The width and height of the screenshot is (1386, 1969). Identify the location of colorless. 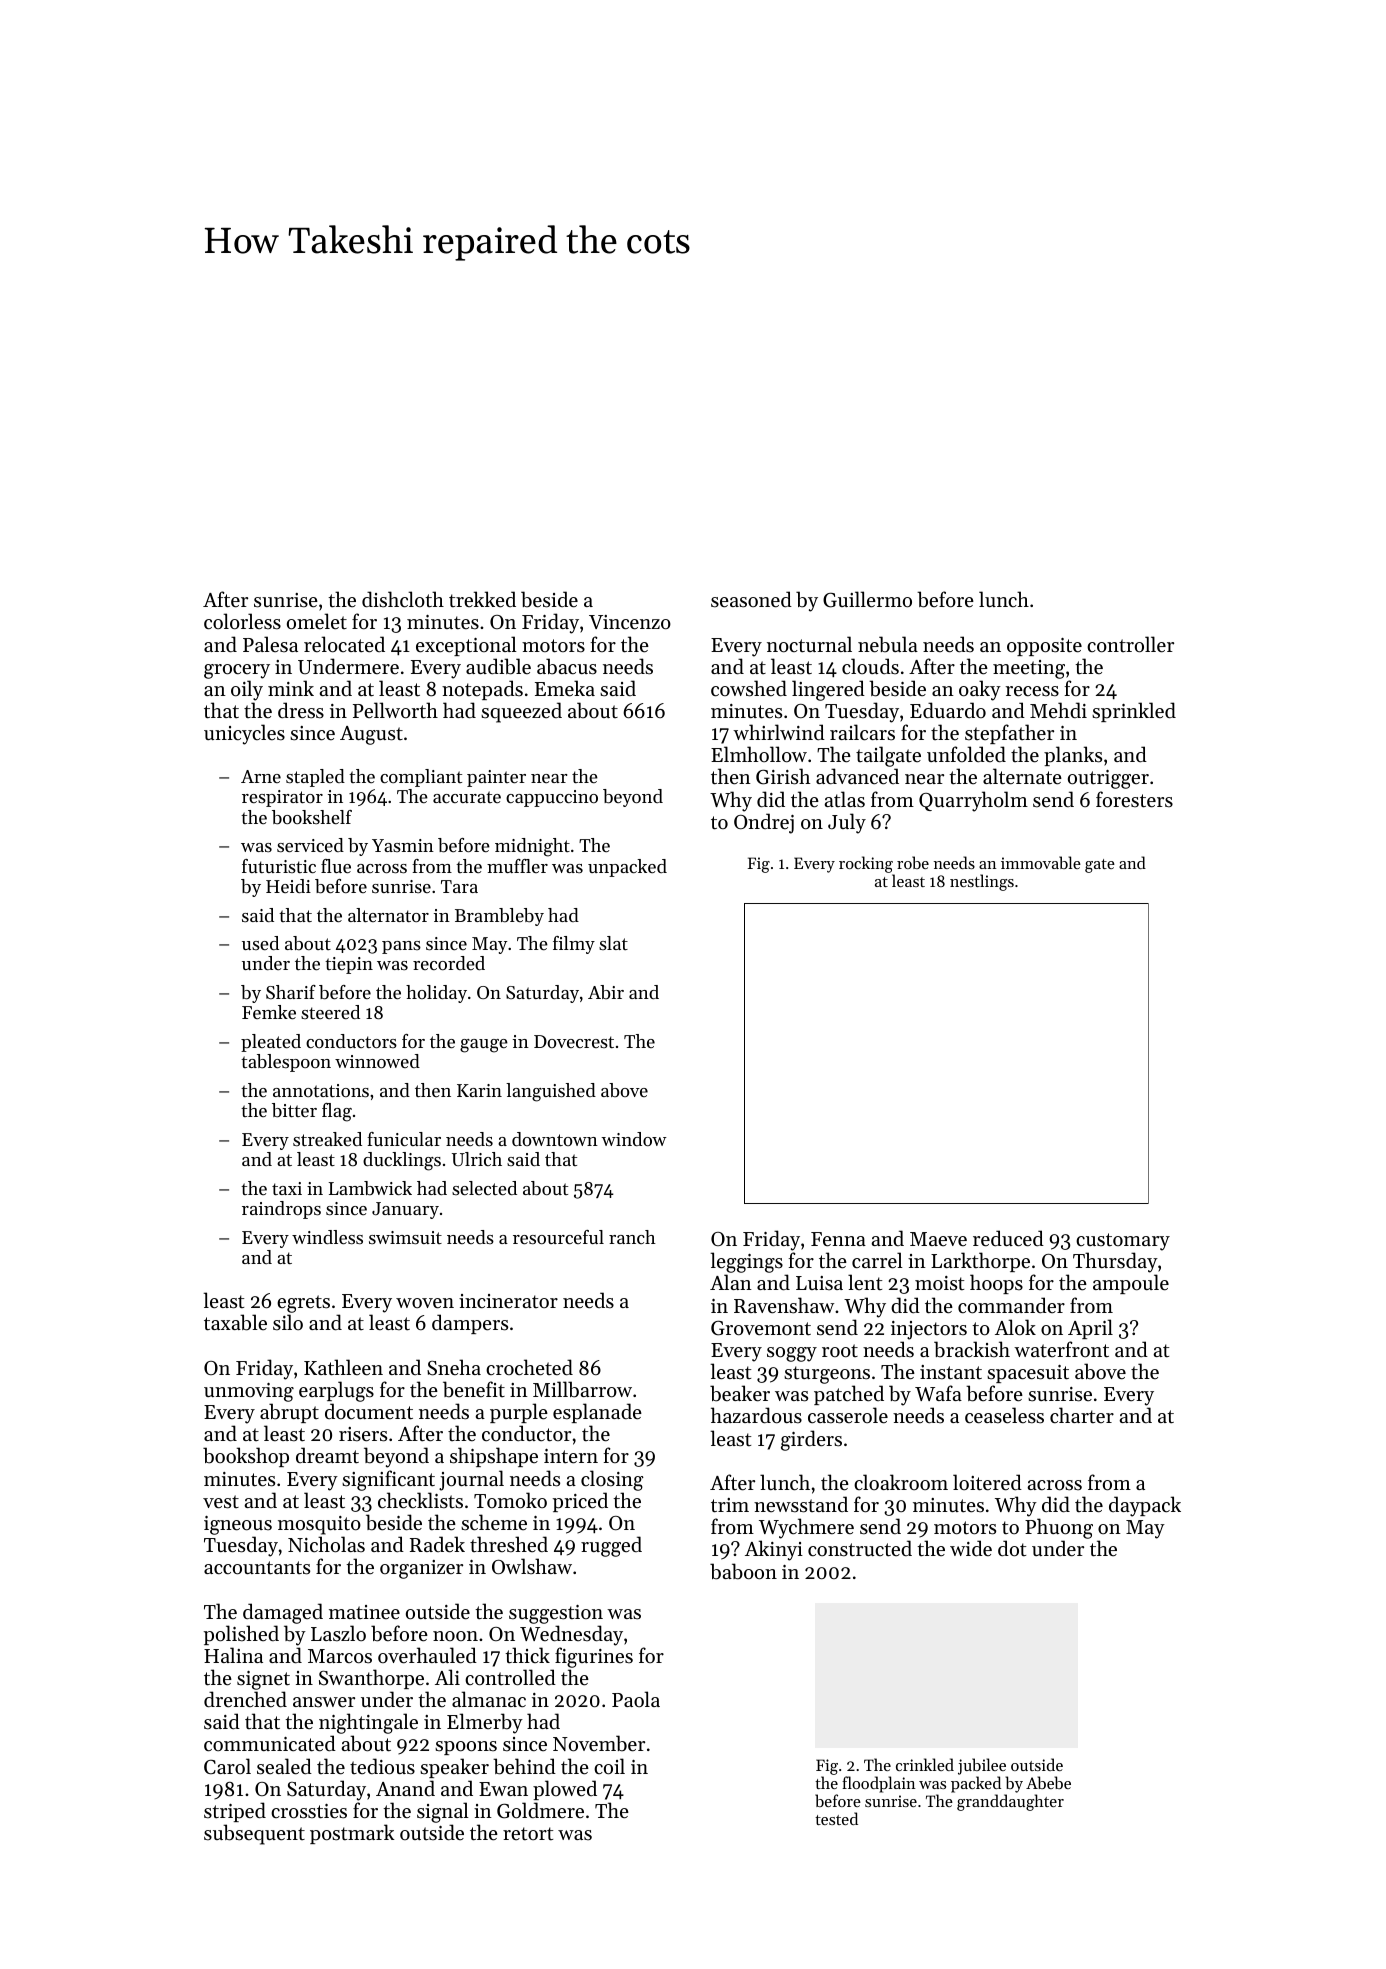
(242, 621).
